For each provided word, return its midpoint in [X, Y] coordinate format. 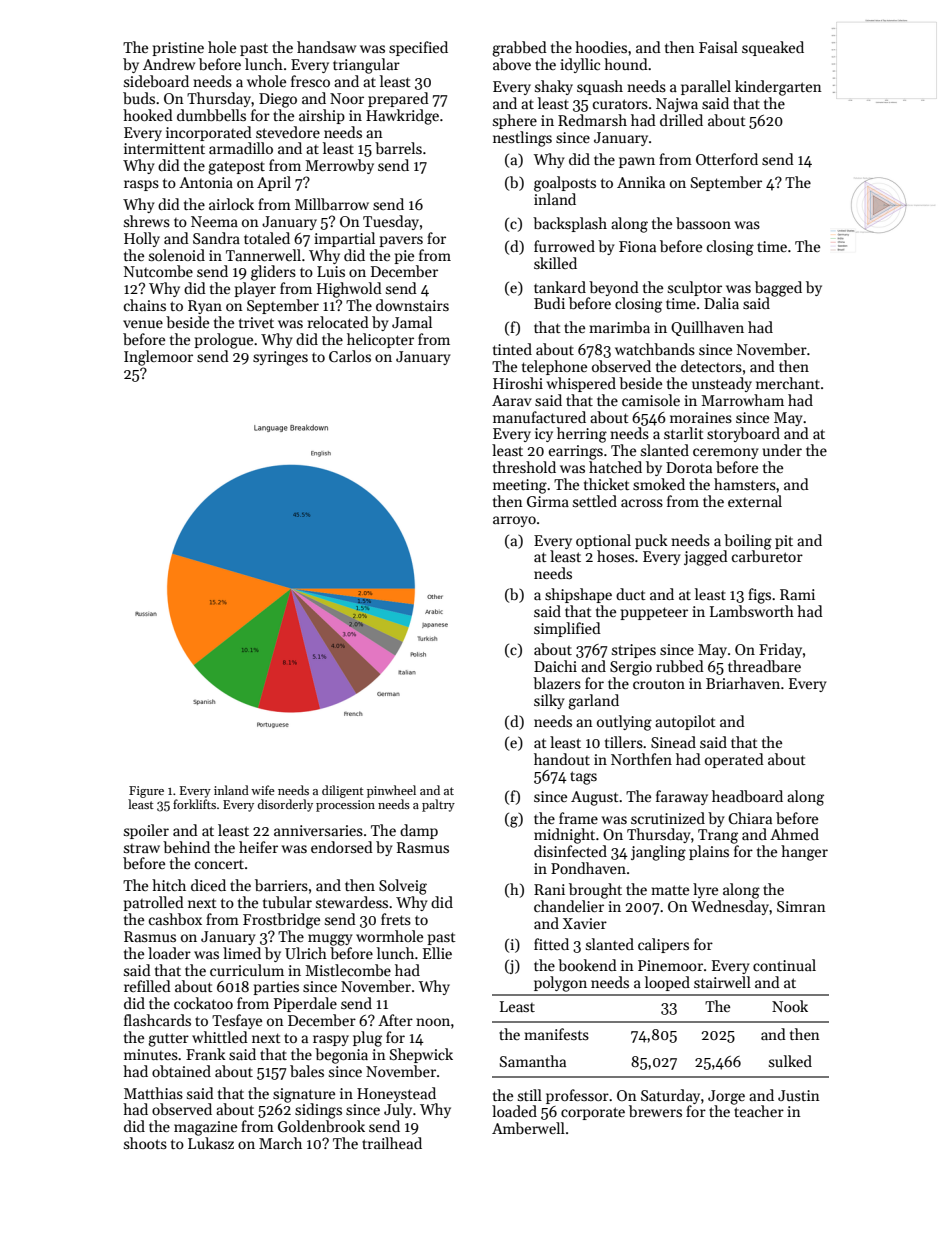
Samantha [533, 1061]
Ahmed [794, 834]
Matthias [153, 1093]
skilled [555, 263]
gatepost [236, 168]
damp [419, 831]
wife [263, 790]
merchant [788, 383]
